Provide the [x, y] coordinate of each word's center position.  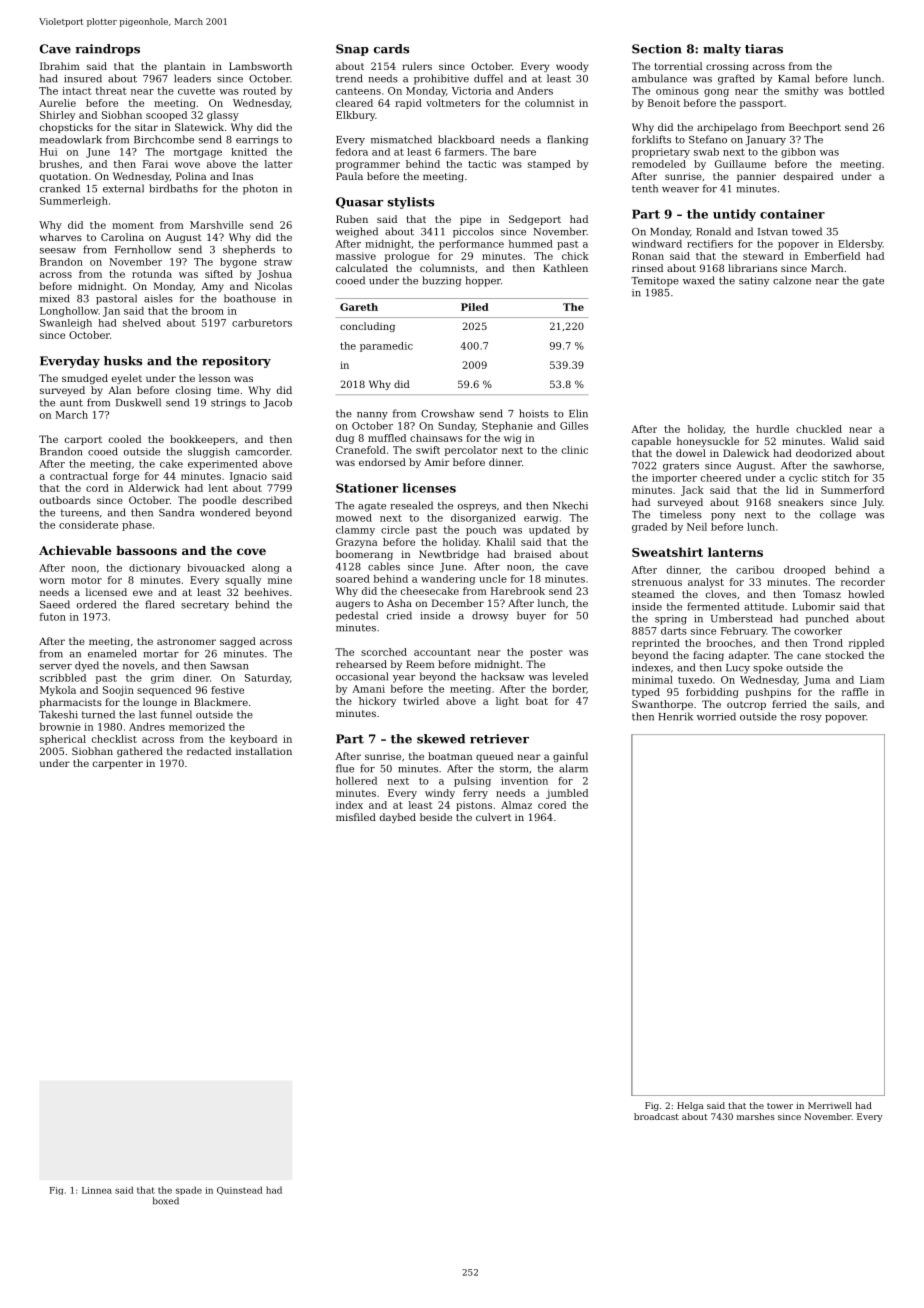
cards [391, 49]
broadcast [656, 1116]
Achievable [75, 550]
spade [189, 1190]
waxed [699, 280]
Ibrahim [60, 66]
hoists [534, 413]
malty [722, 50]
